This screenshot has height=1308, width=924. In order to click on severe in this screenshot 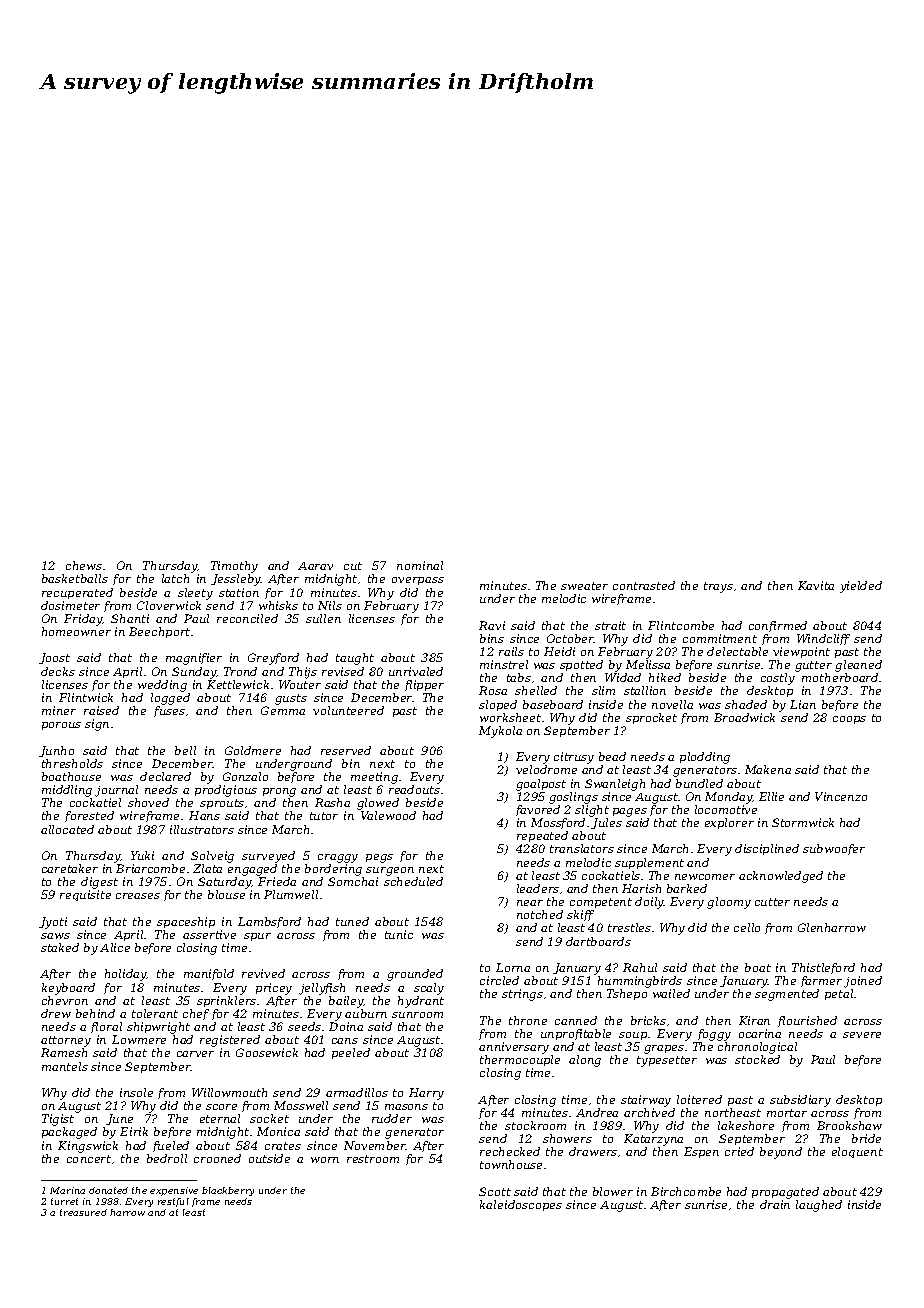, I will do `click(862, 1035)`.
